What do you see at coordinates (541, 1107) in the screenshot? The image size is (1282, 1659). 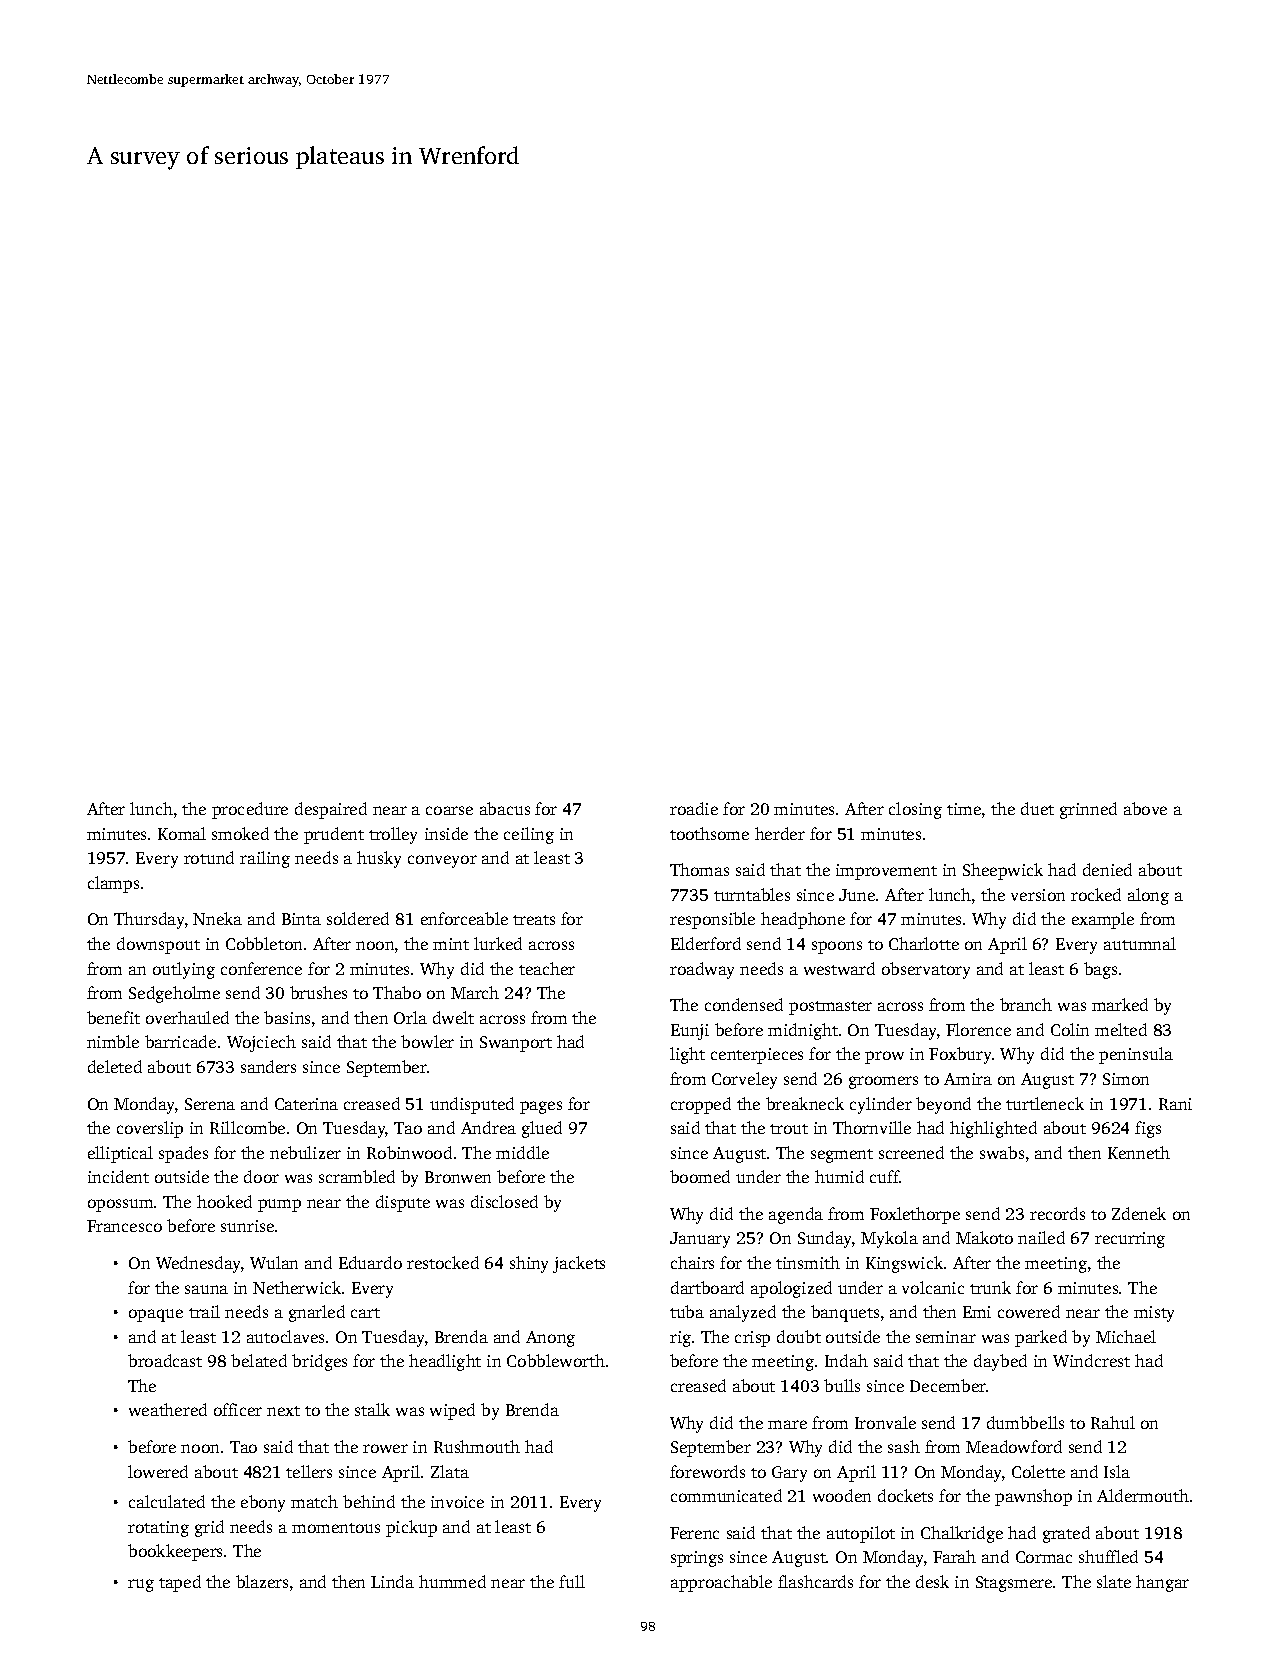 I see `pages` at bounding box center [541, 1107].
